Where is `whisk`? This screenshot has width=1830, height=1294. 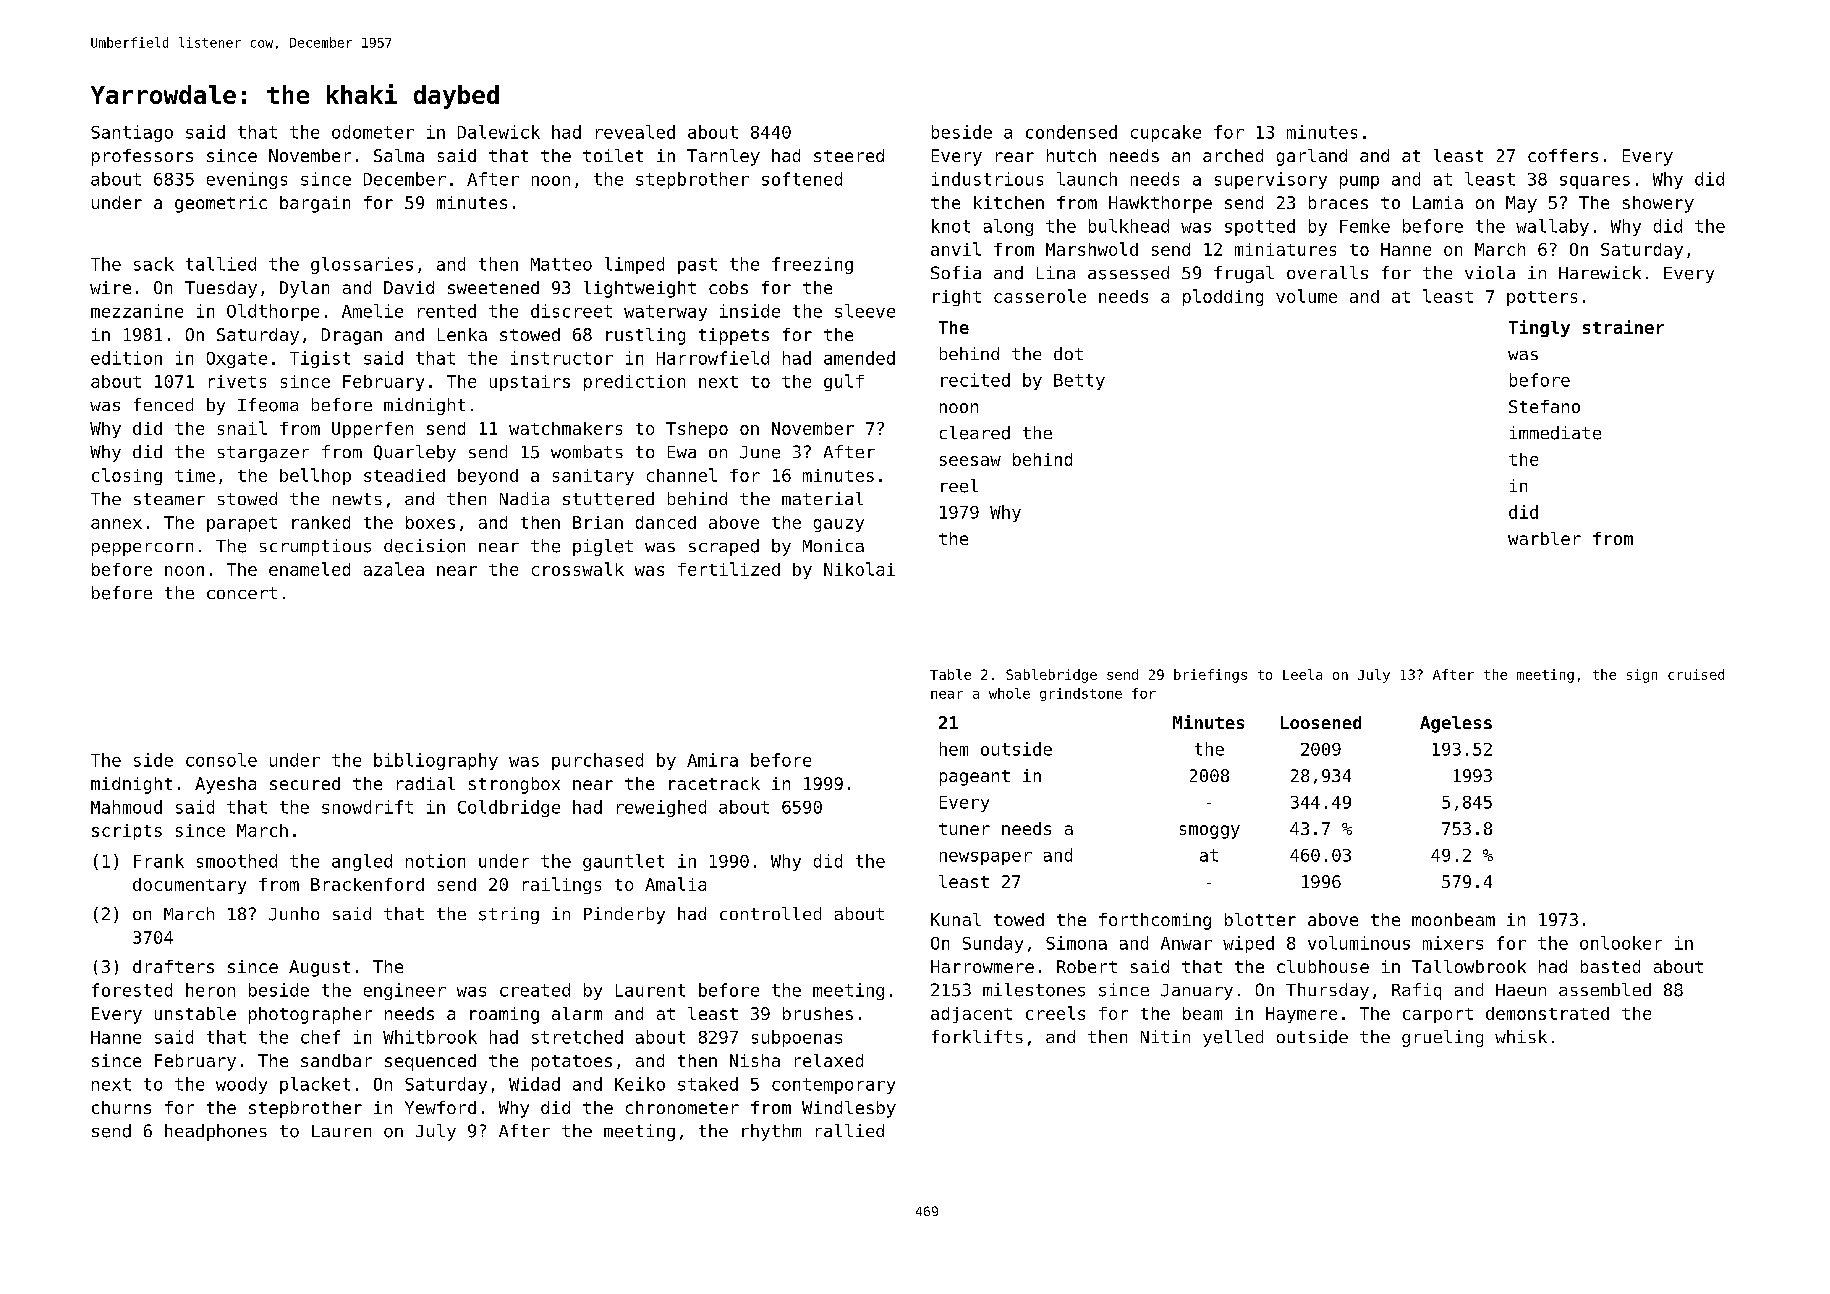 whisk is located at coordinates (1521, 1036).
